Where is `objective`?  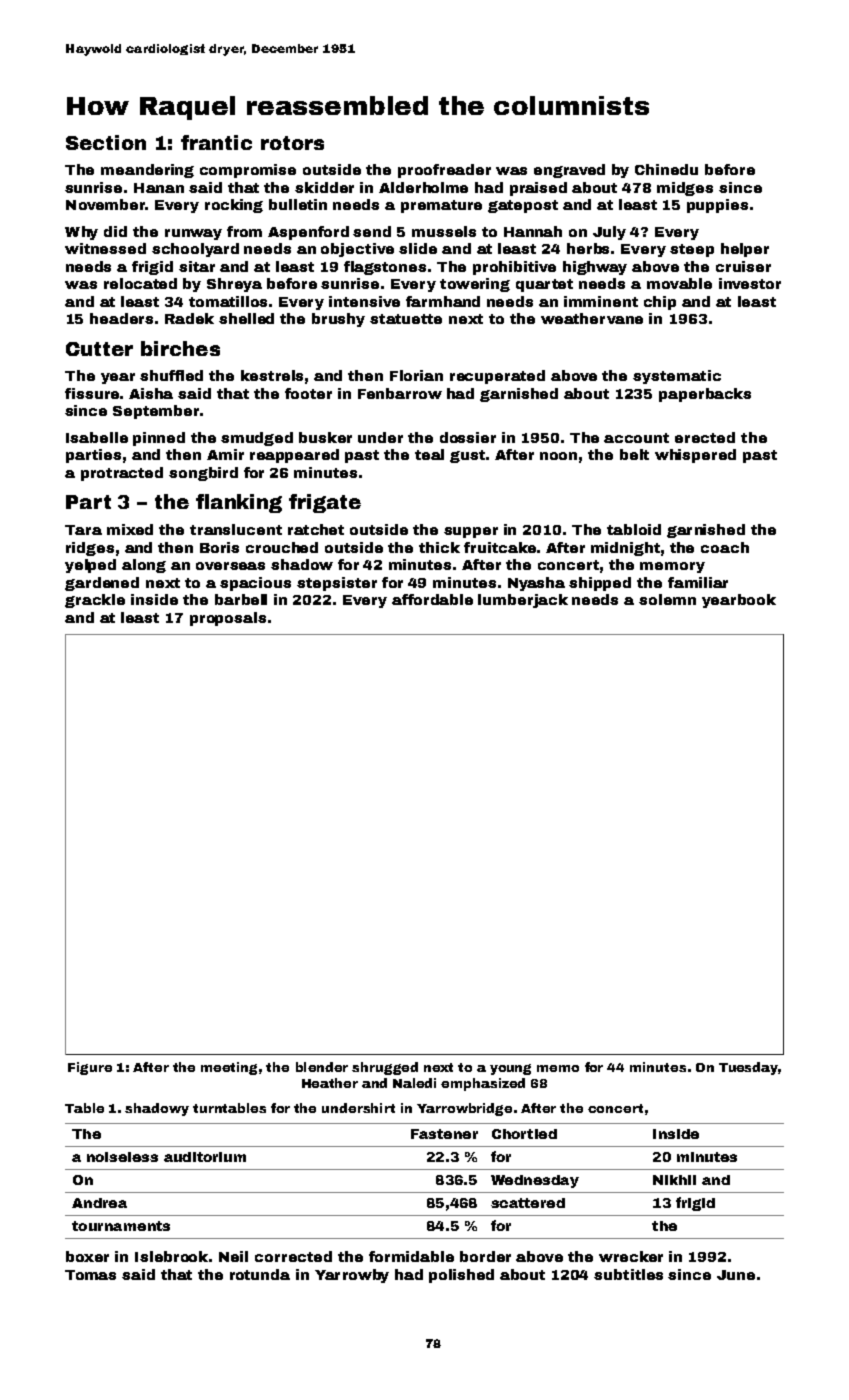
objective is located at coordinates (357, 250).
